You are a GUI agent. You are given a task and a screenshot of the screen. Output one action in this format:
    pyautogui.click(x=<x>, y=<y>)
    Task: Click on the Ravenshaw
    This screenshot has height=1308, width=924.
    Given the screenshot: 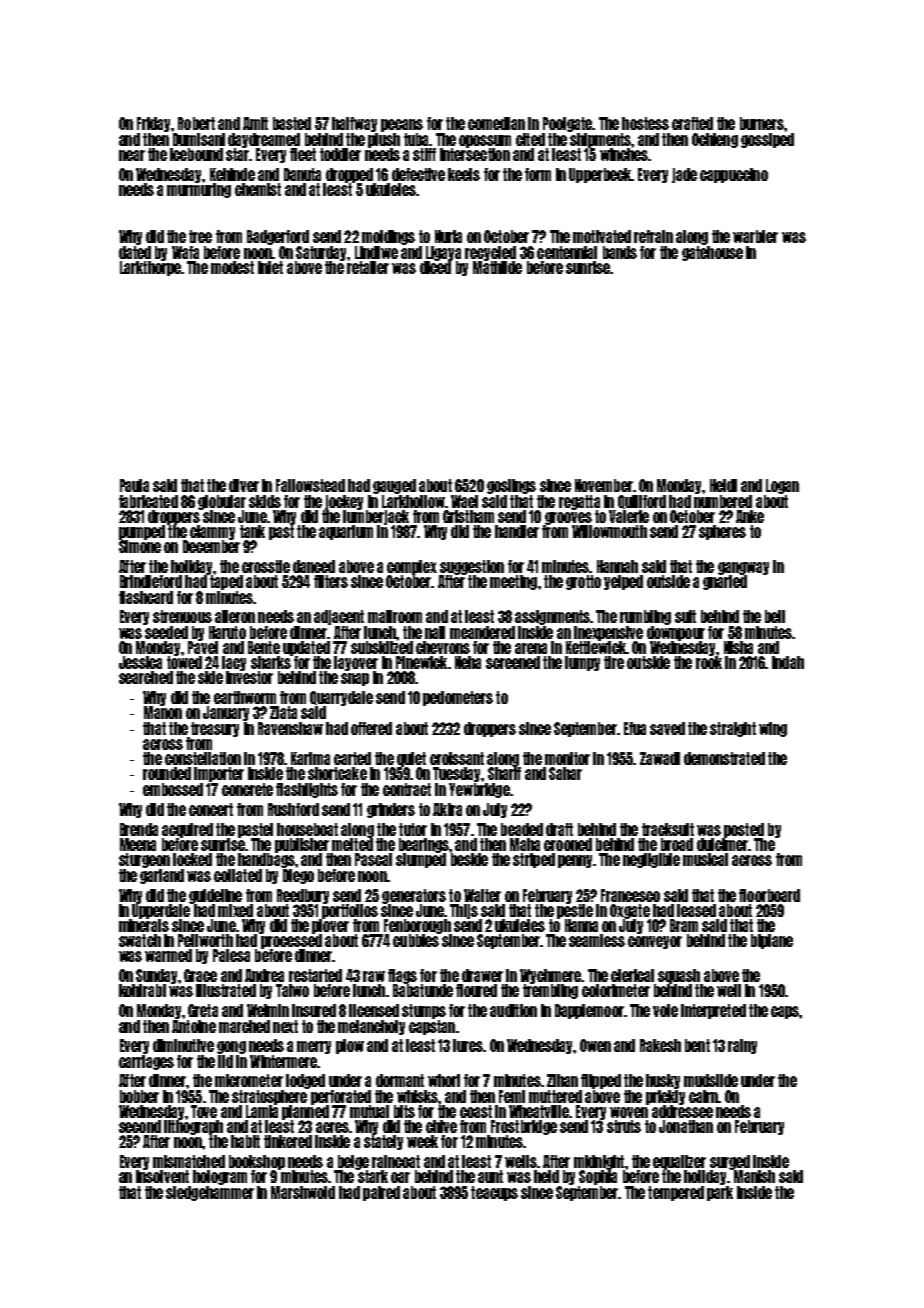 What is the action you would take?
    pyautogui.click(x=290, y=728)
